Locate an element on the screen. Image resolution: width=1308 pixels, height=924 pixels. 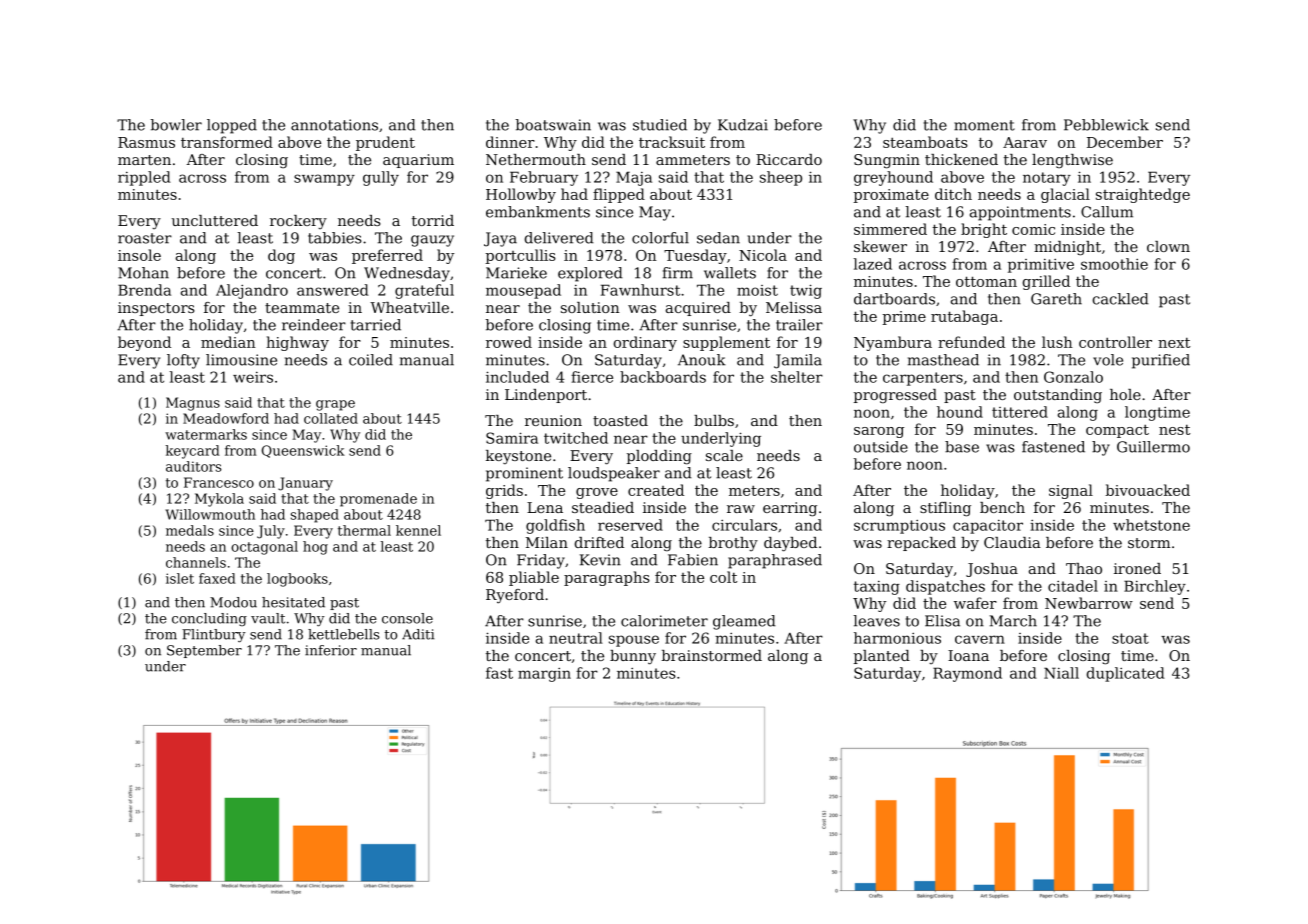
refunded is located at coordinates (971, 342).
